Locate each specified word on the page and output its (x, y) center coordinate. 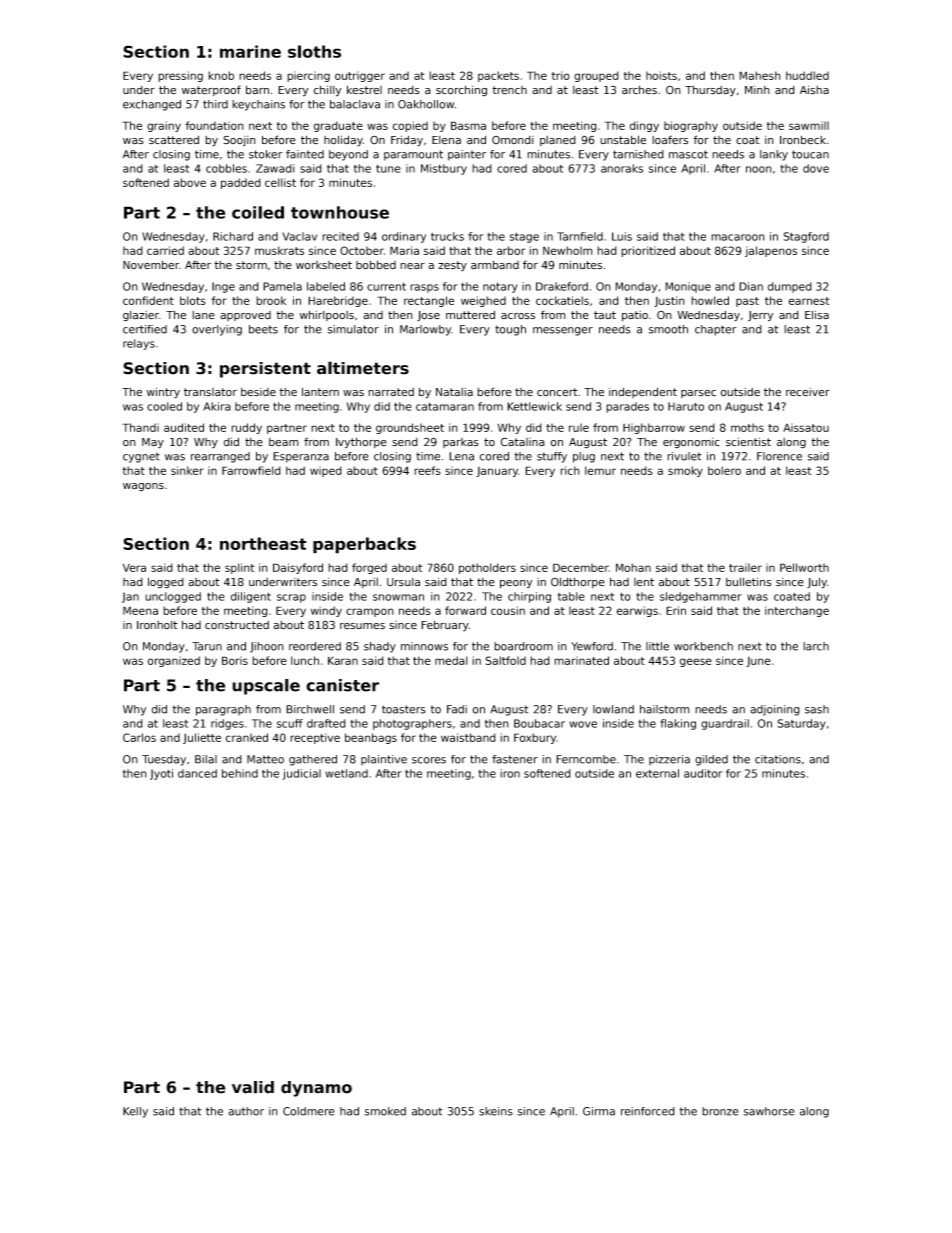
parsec (698, 394)
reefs (427, 470)
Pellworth (804, 567)
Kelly (135, 1112)
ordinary (404, 237)
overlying (217, 330)
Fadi (457, 709)
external (657, 773)
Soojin (239, 141)
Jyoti (161, 774)
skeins (496, 1111)
